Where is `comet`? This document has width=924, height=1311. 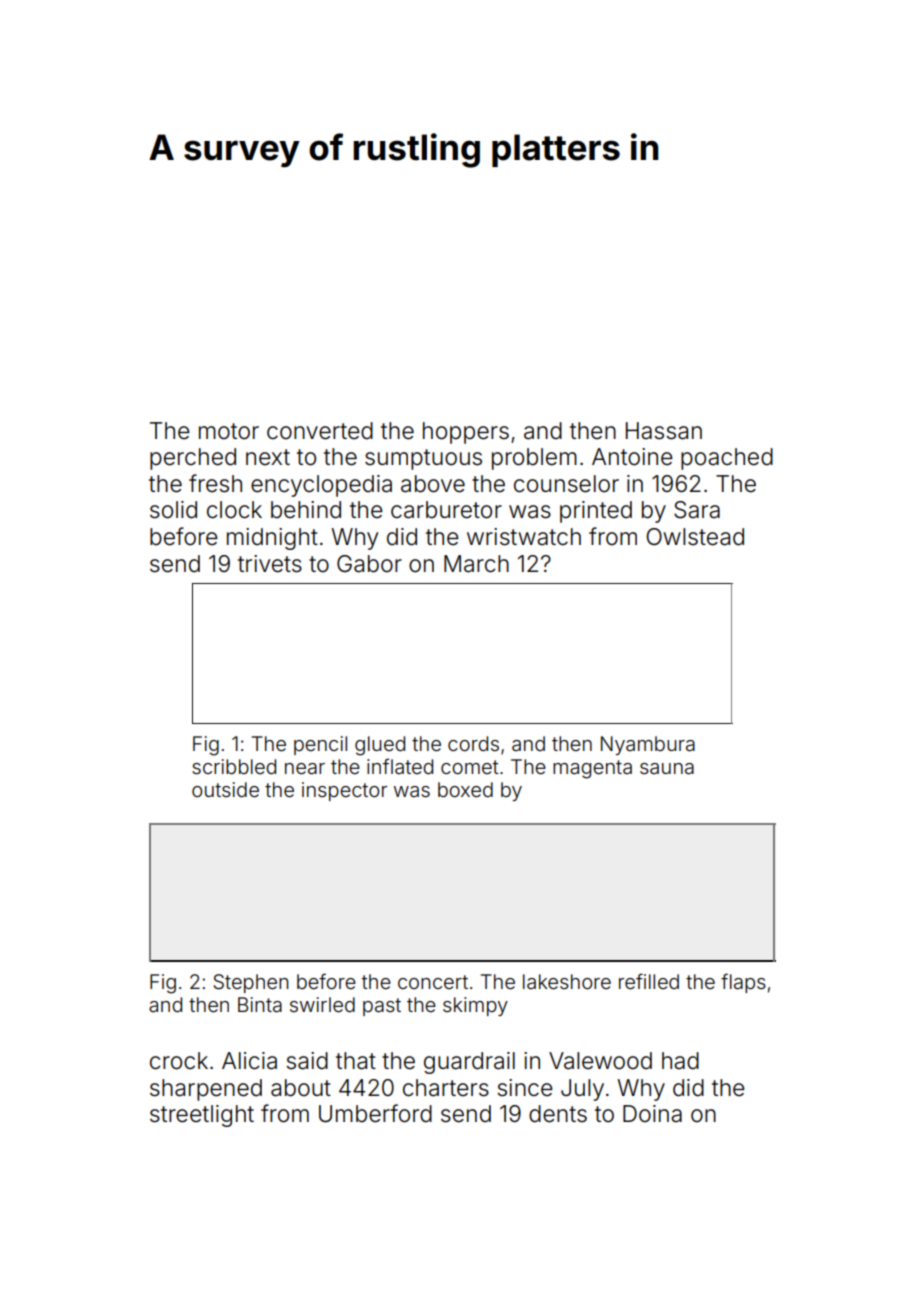 comet is located at coordinates (469, 767).
